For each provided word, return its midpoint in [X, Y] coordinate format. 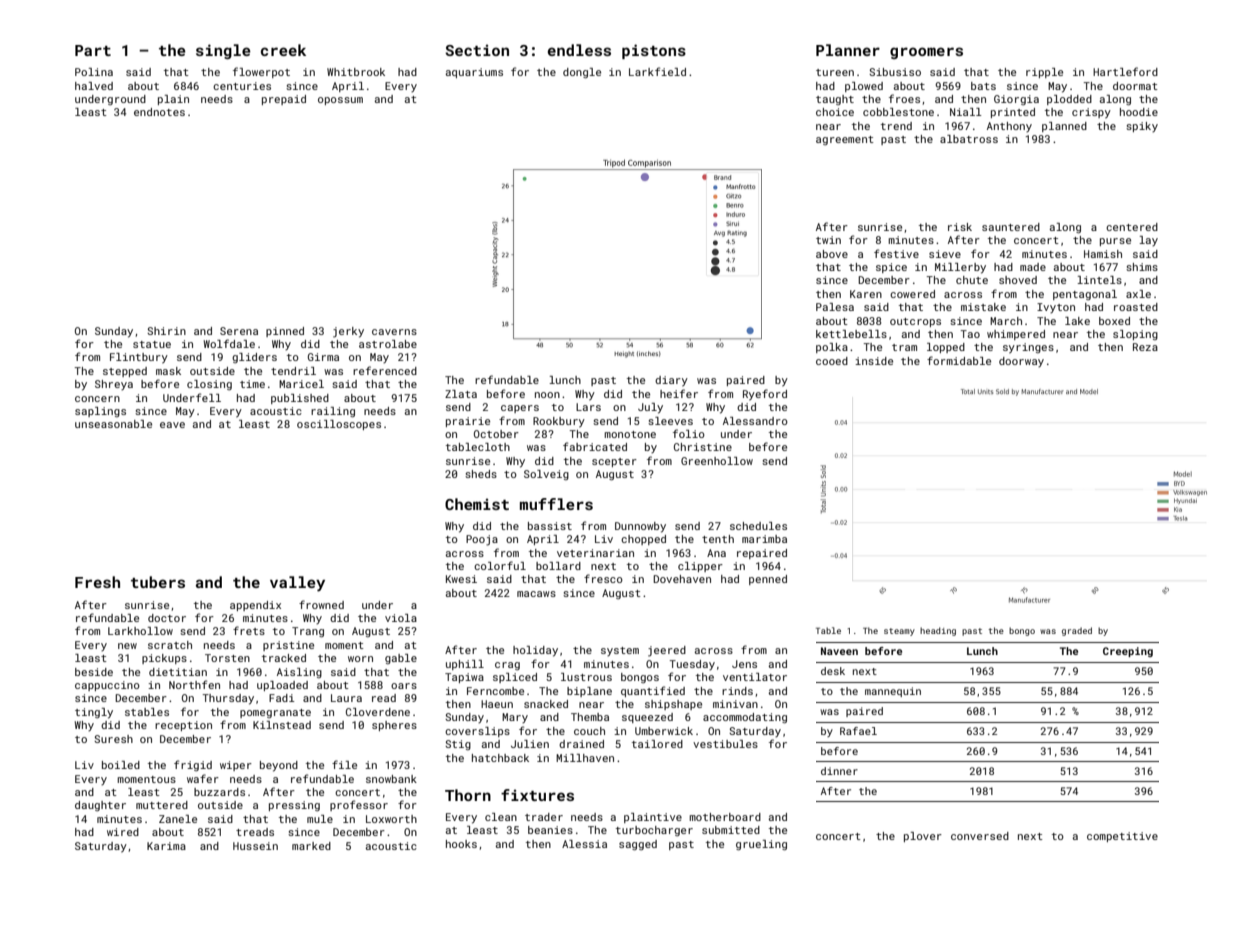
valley [297, 584]
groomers [926, 53]
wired [123, 832]
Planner [848, 50]
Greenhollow [717, 461]
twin [828, 240]
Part [93, 50]
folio [689, 433]
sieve [945, 254]
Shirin [166, 331]
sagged [638, 845]
